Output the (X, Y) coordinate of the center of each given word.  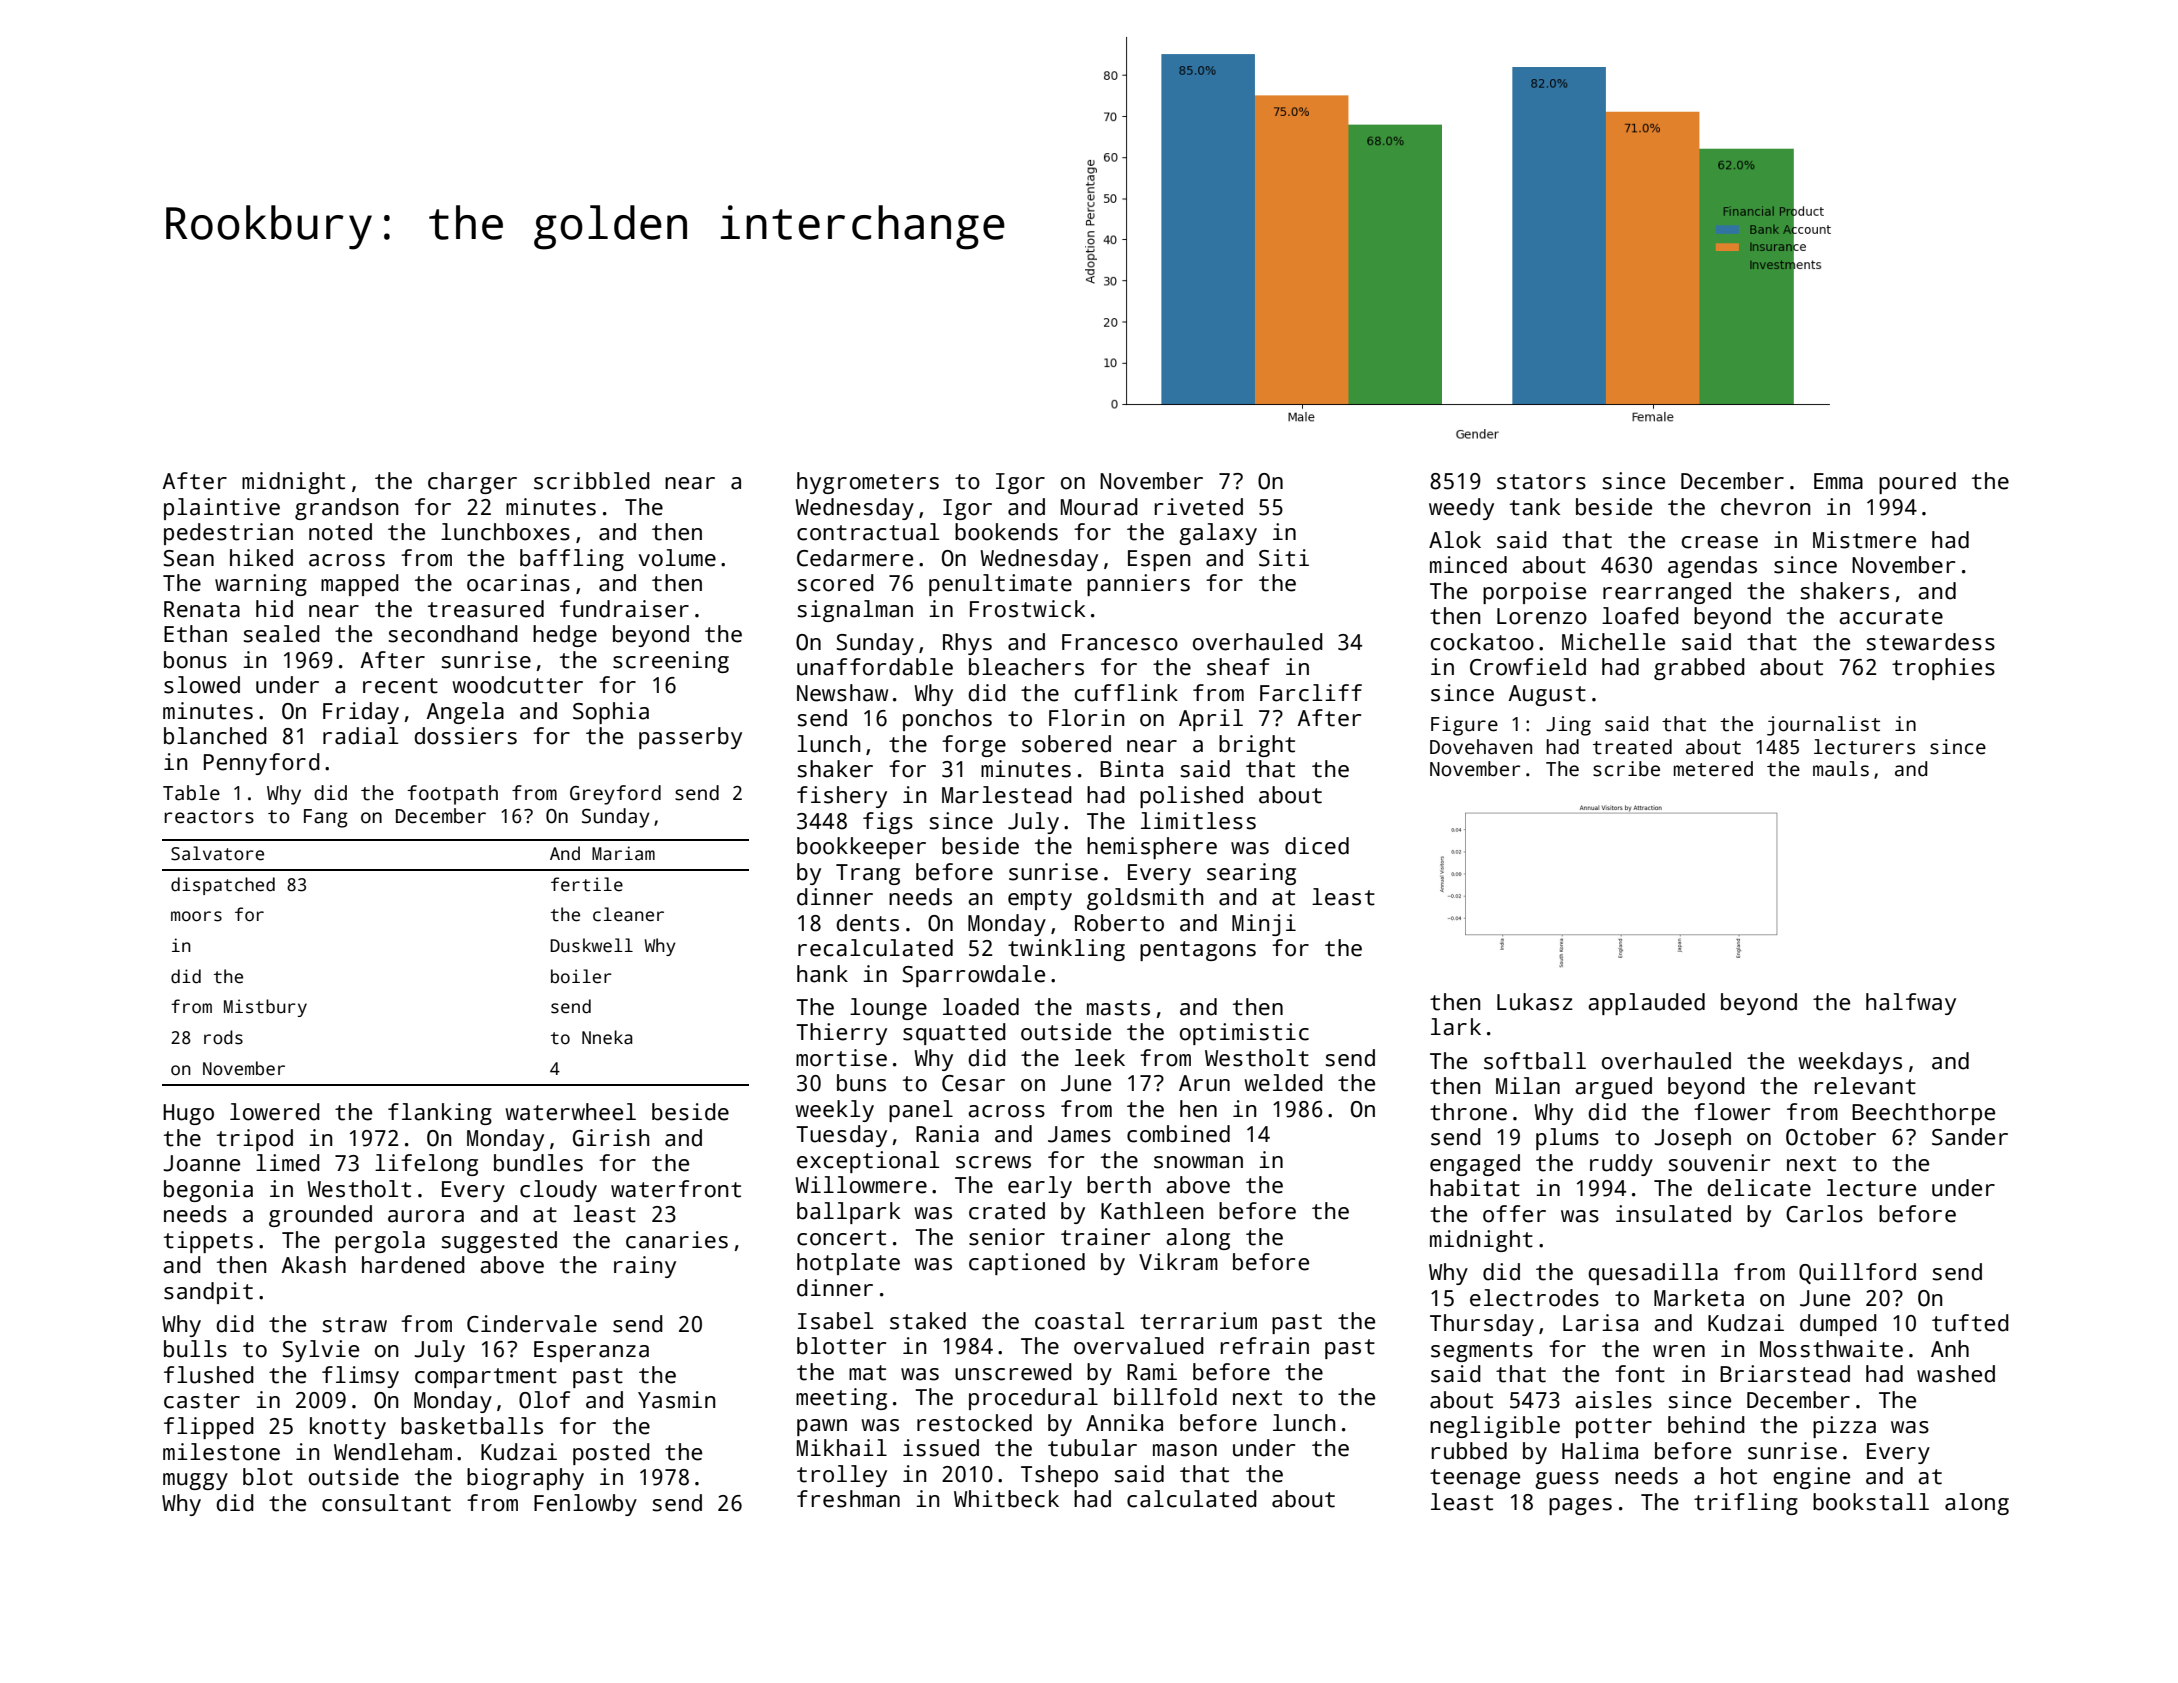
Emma (1838, 481)
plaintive (222, 509)
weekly (834, 1111)
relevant (1865, 1086)
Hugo (188, 1114)
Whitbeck (1006, 1499)
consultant (386, 1503)
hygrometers (868, 483)
